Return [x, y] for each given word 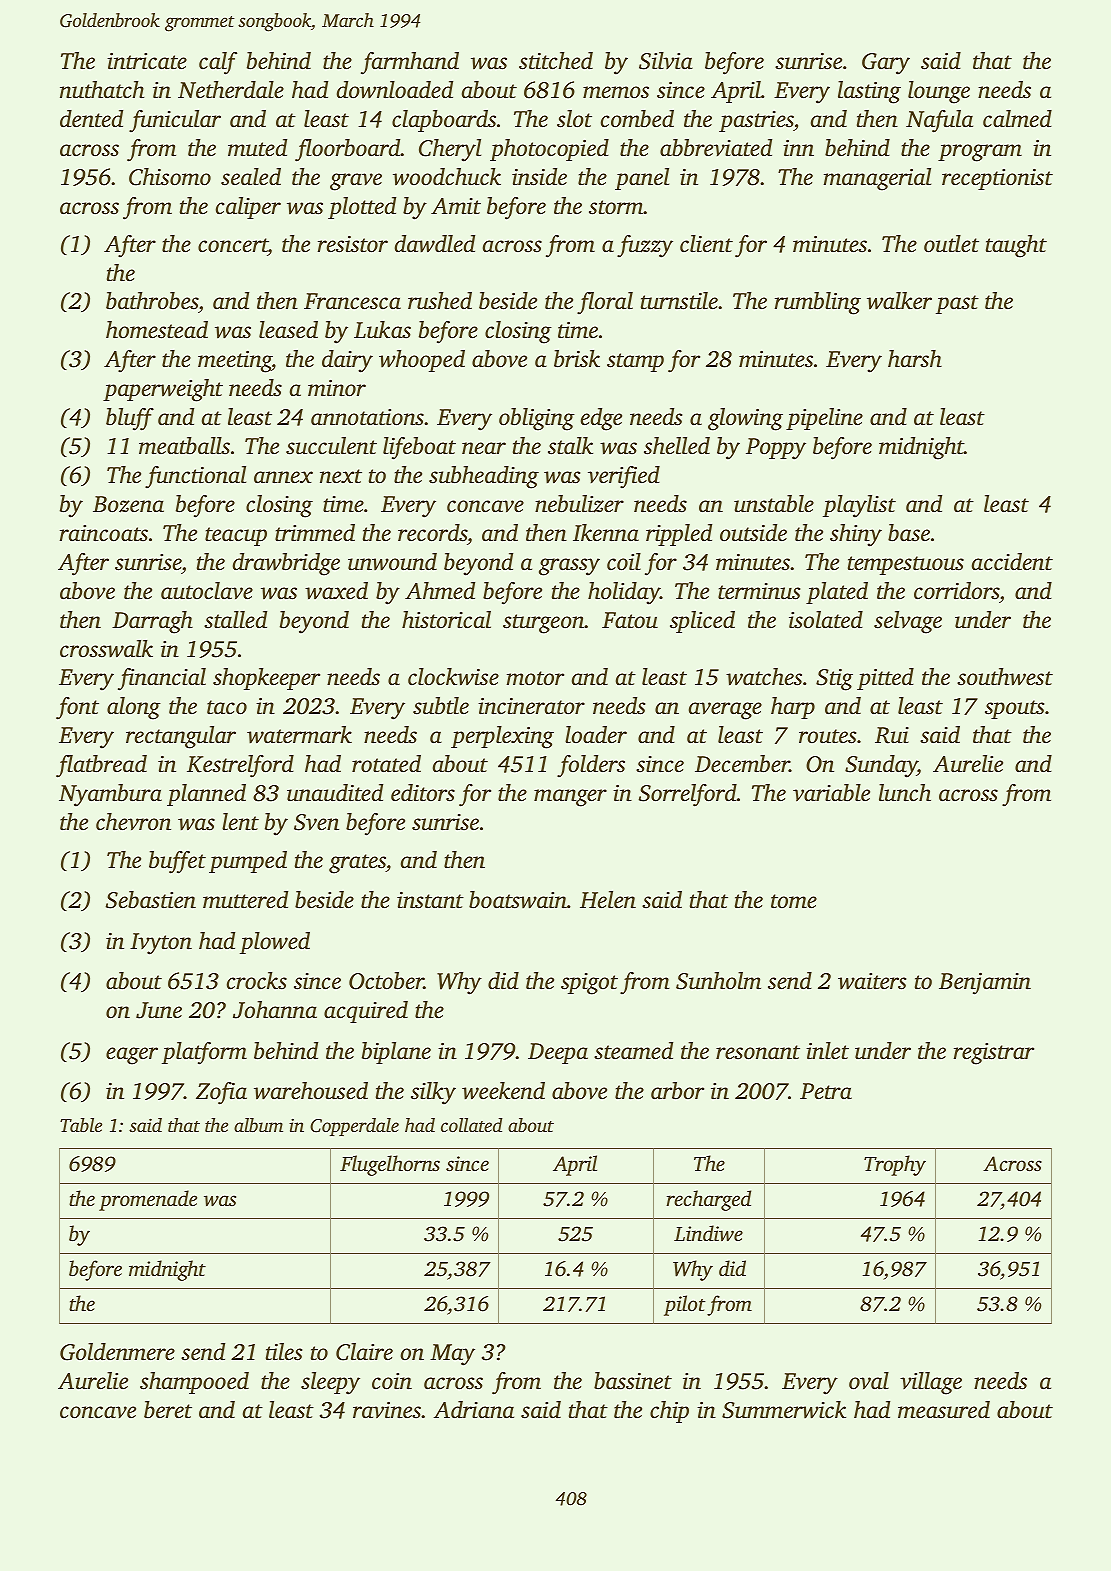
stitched [556, 61]
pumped [248, 862]
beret [168, 1410]
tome [794, 901]
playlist [859, 506]
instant [430, 900]
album [258, 1125]
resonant [758, 1052]
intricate [147, 61]
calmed [1017, 119]
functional [195, 477]
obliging [537, 419]
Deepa [558, 1053]
